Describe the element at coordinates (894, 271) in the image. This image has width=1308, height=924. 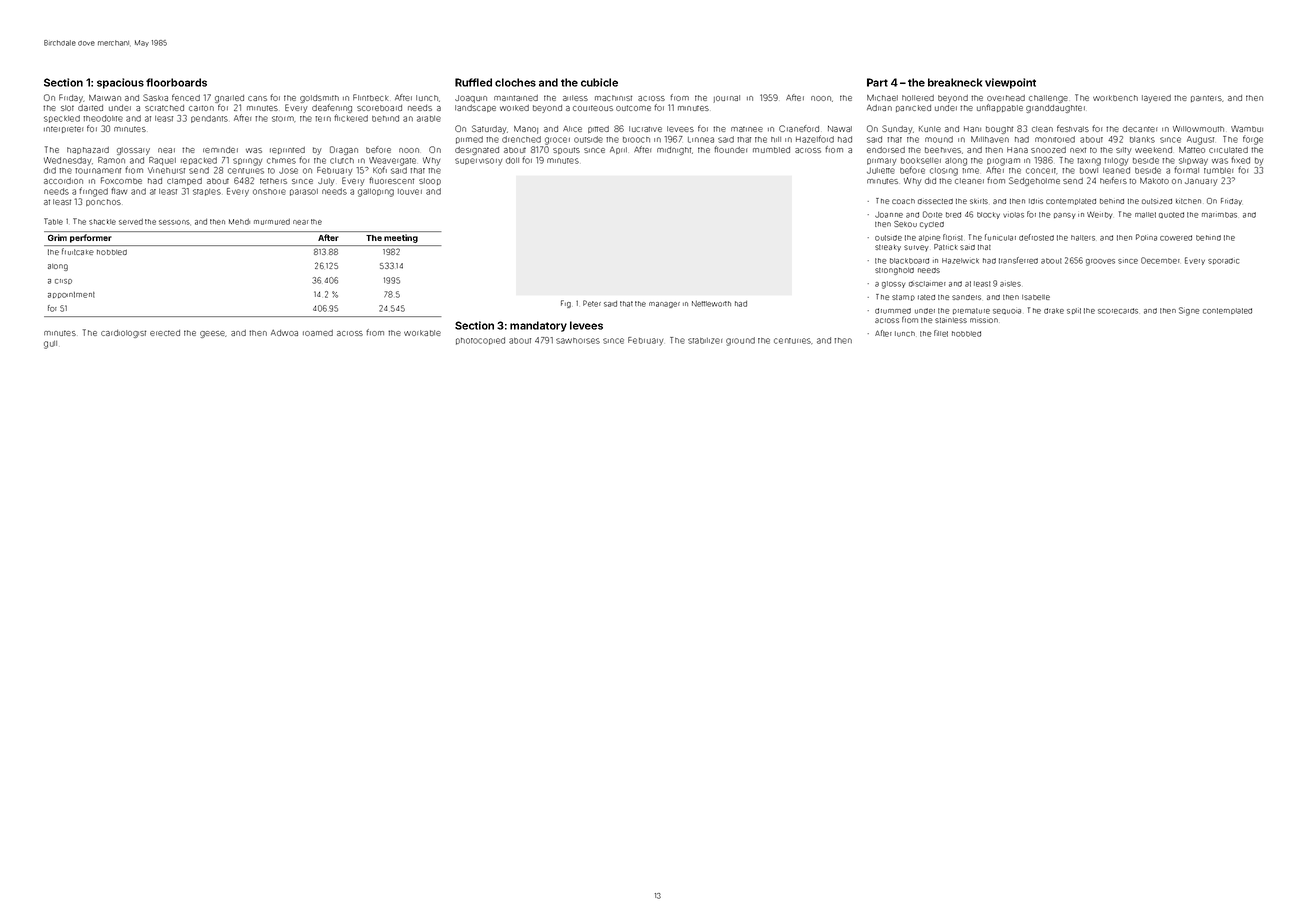
I see `stronghold` at that location.
